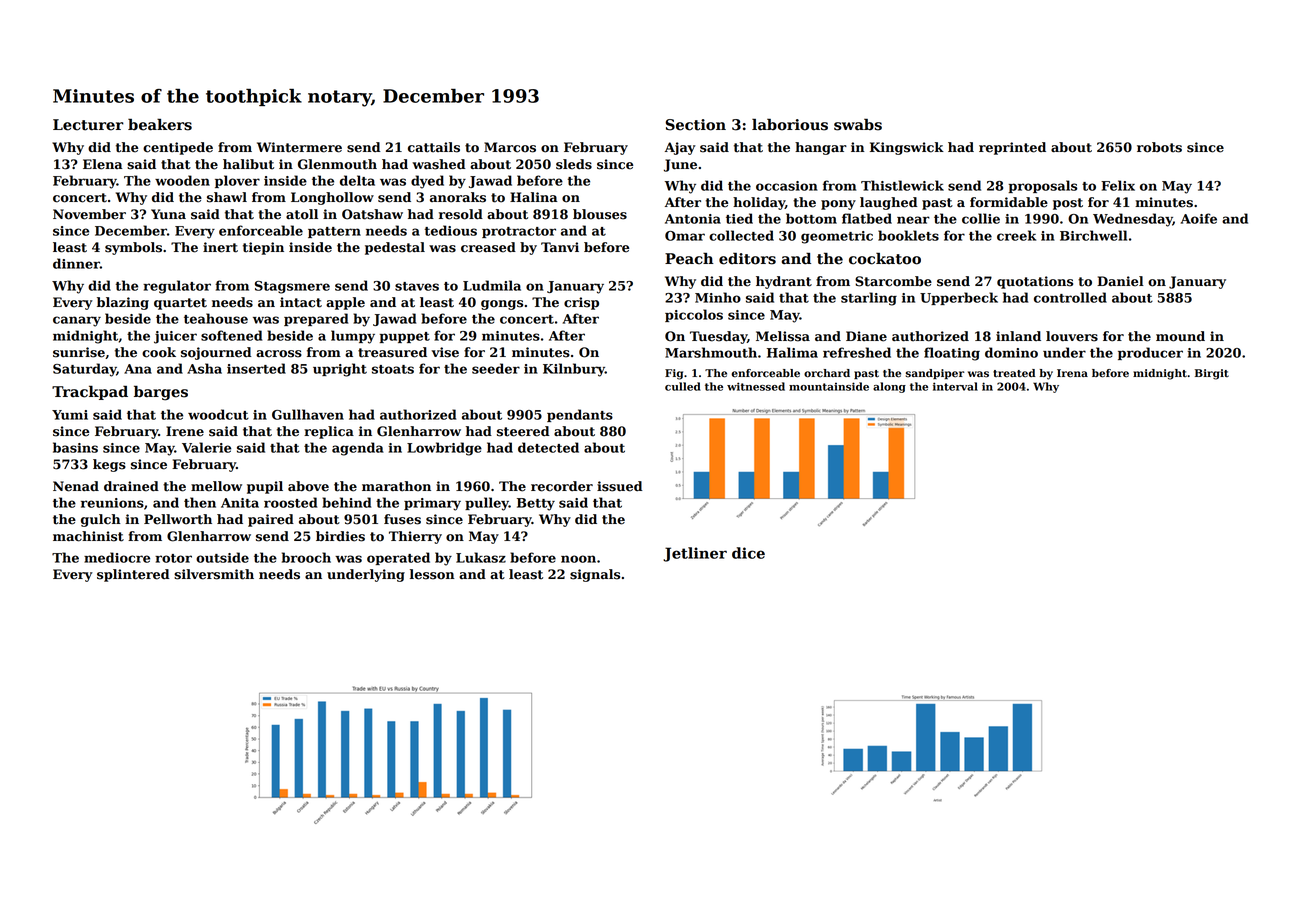  I want to click on outside, so click(222, 557).
